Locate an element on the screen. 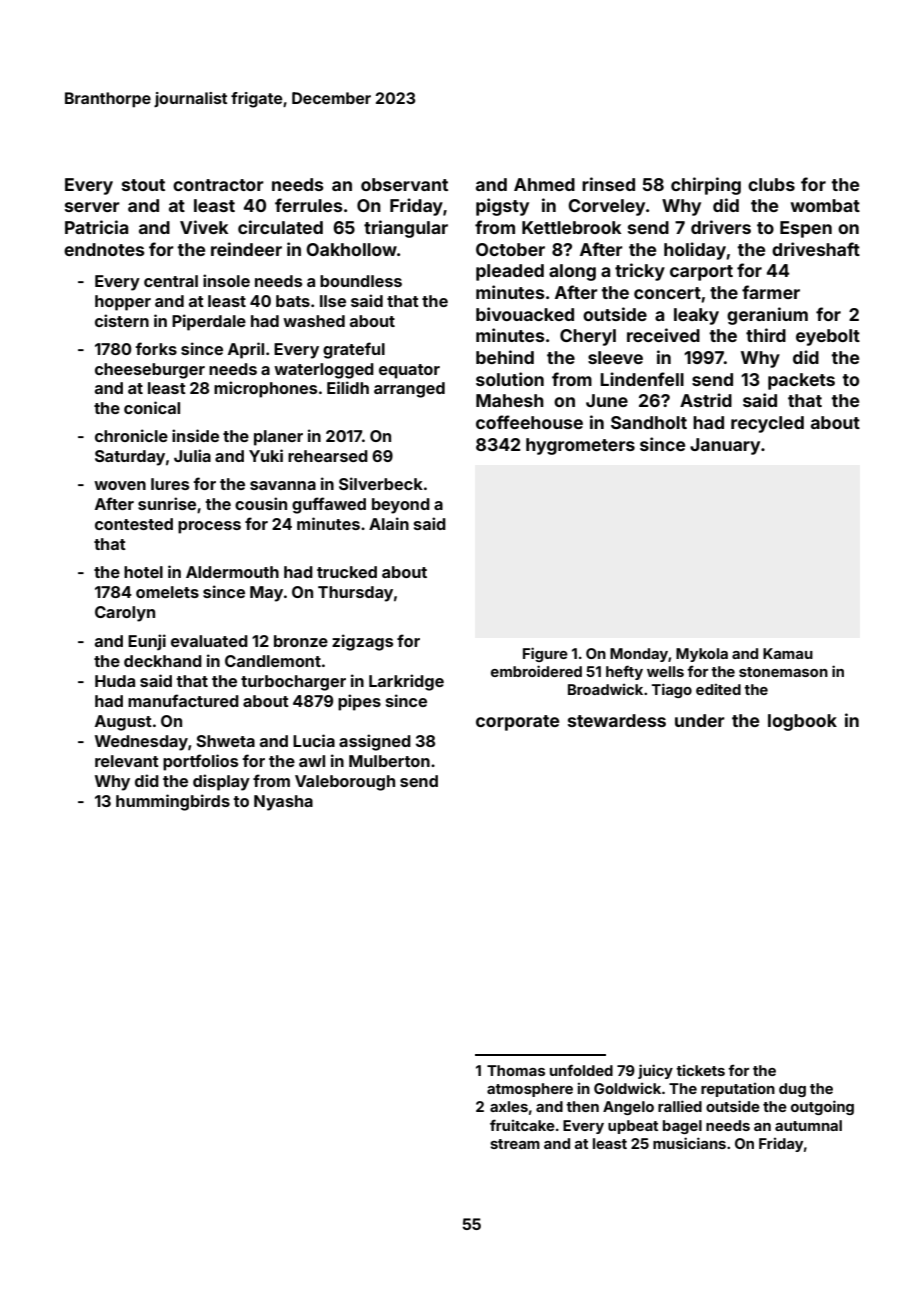 This screenshot has height=1311, width=924. endnotes is located at coordinates (104, 249).
